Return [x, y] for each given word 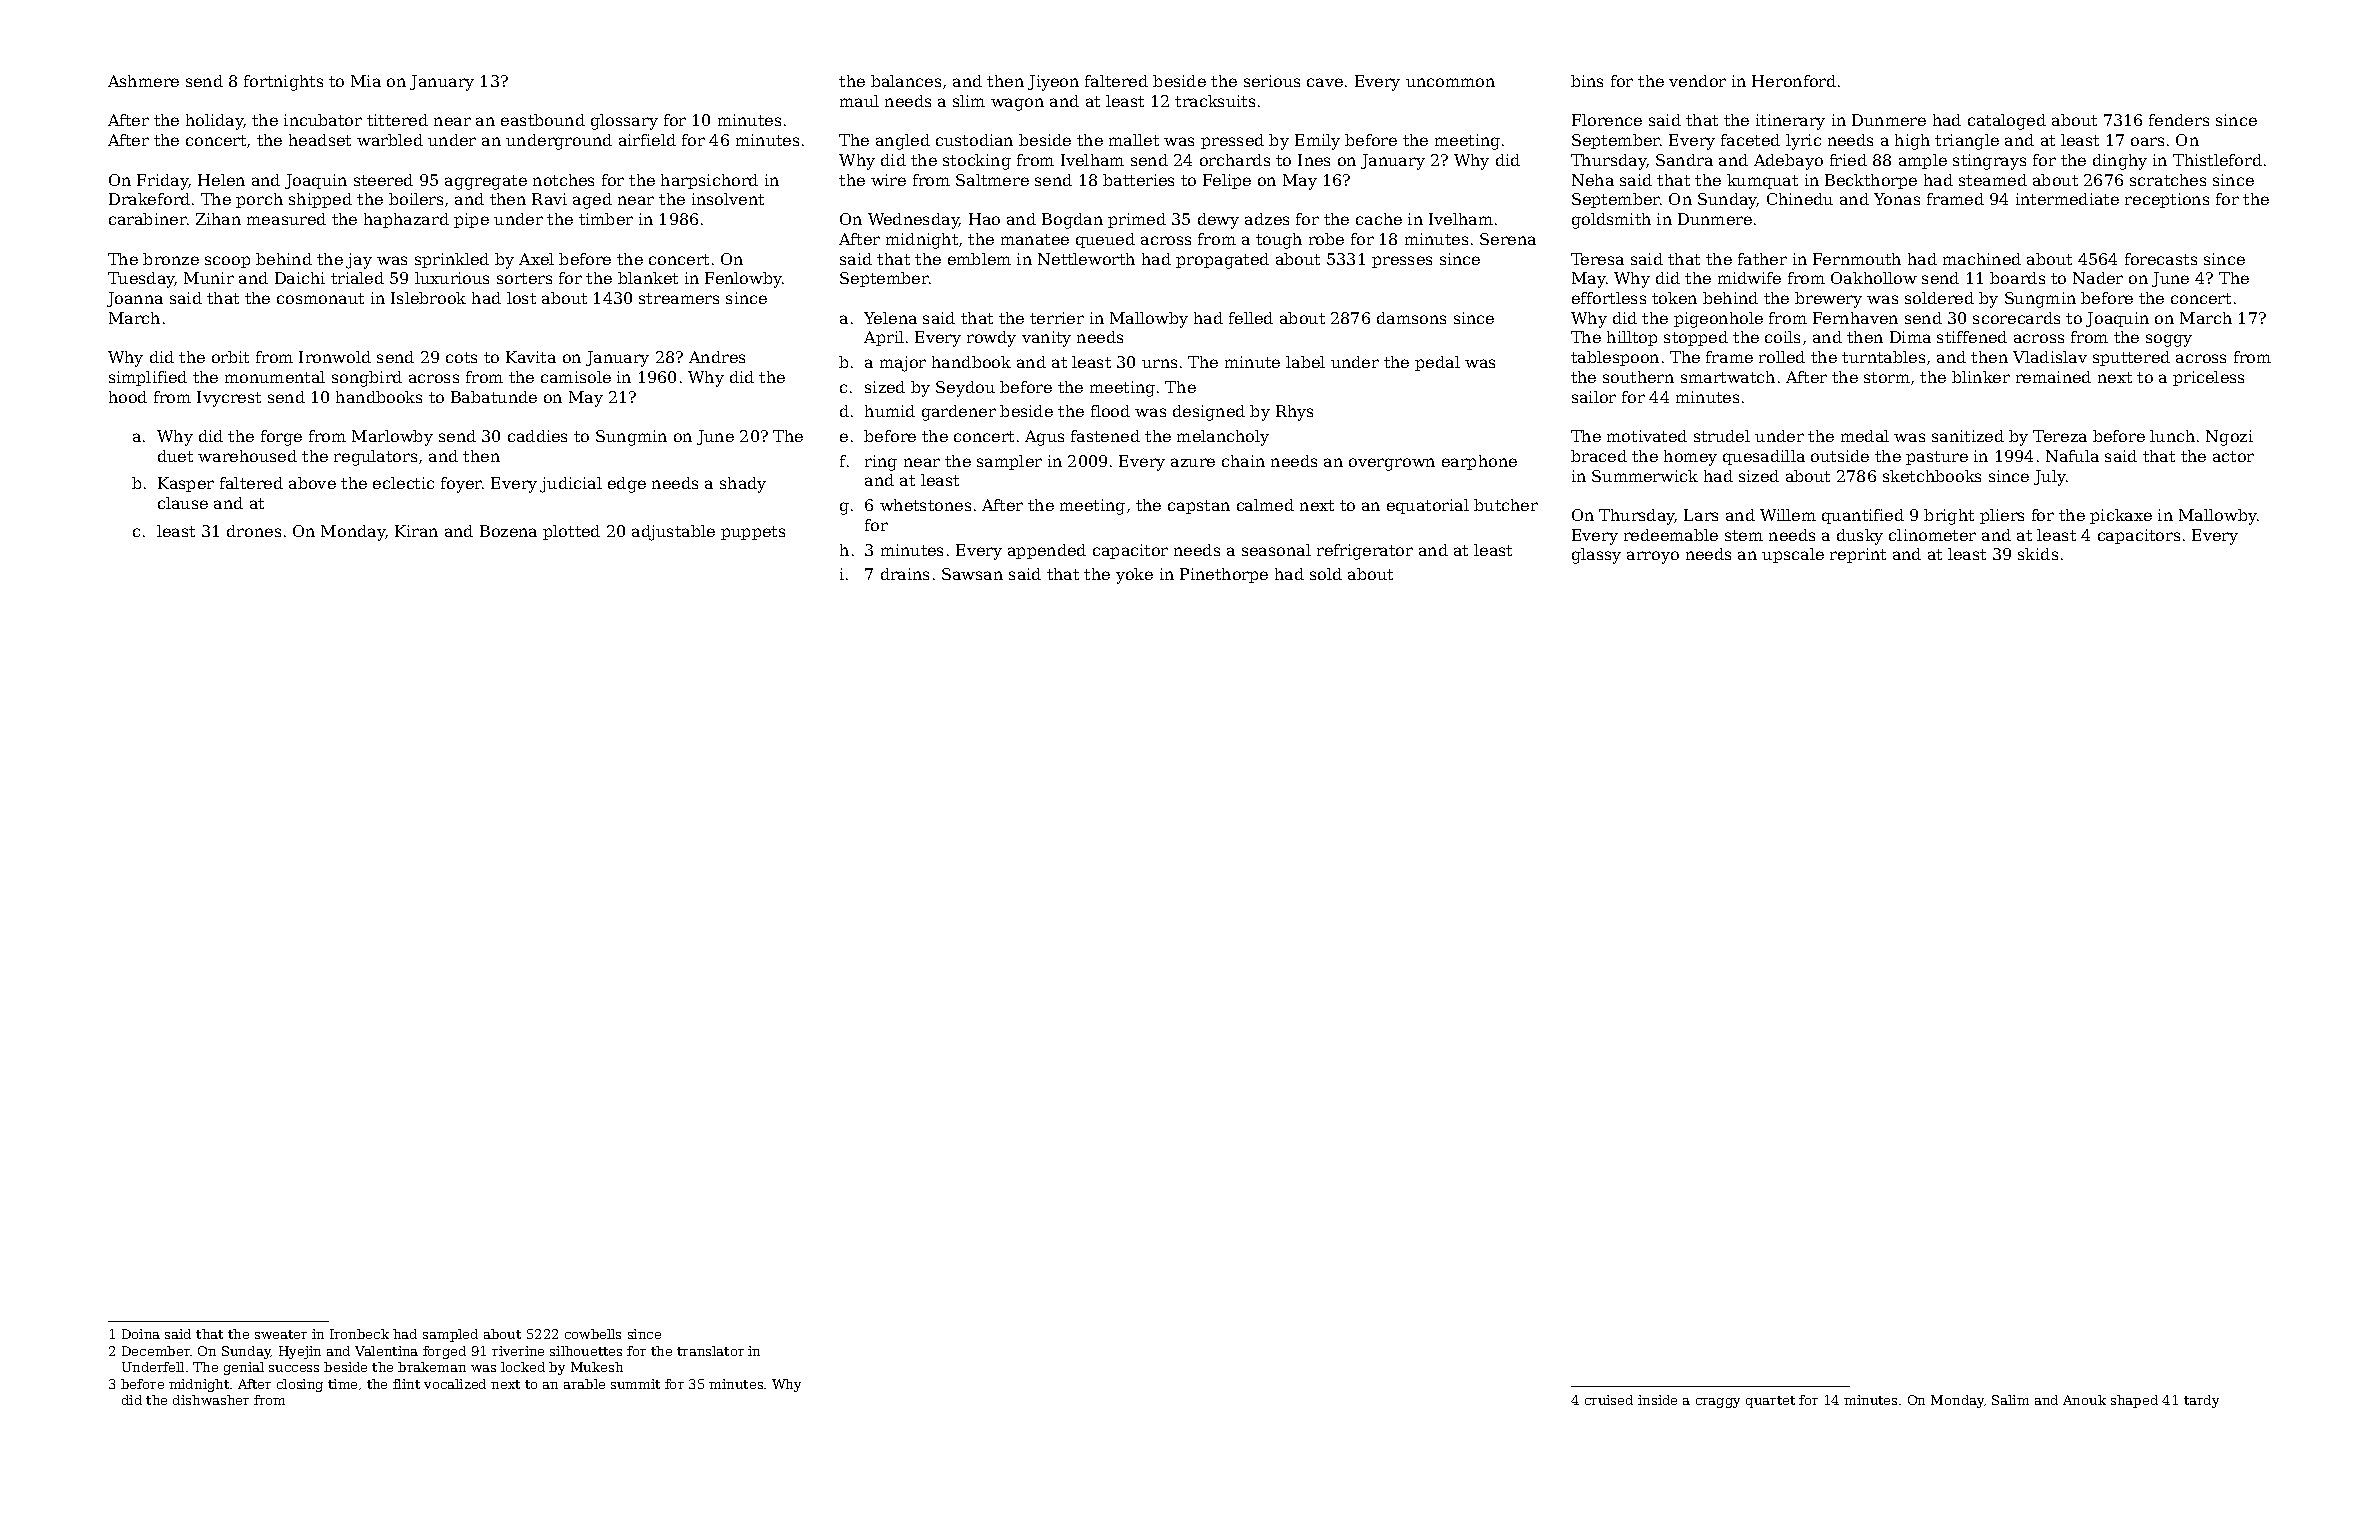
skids [2038, 554]
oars [2147, 141]
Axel [536, 259]
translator [710, 1351]
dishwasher [211, 1400]
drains [905, 574]
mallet [1134, 140]
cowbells [593, 1334]
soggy [2169, 340]
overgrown [1392, 464]
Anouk [2084, 1400]
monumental [275, 377]
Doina [141, 1334]
